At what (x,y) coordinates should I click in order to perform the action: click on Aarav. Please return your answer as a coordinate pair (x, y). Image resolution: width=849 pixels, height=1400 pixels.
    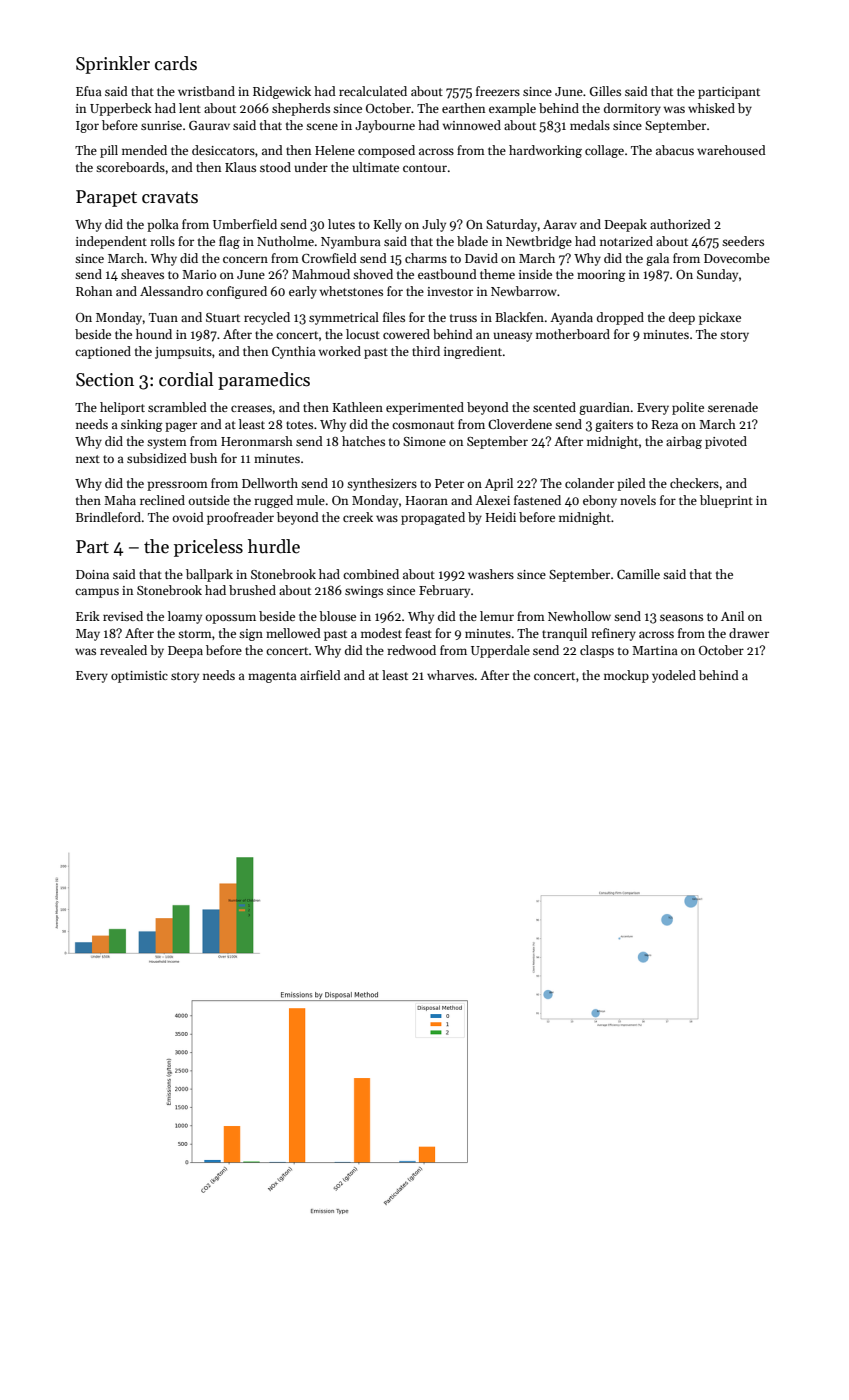
    Looking at the image, I should click on (560, 224).
